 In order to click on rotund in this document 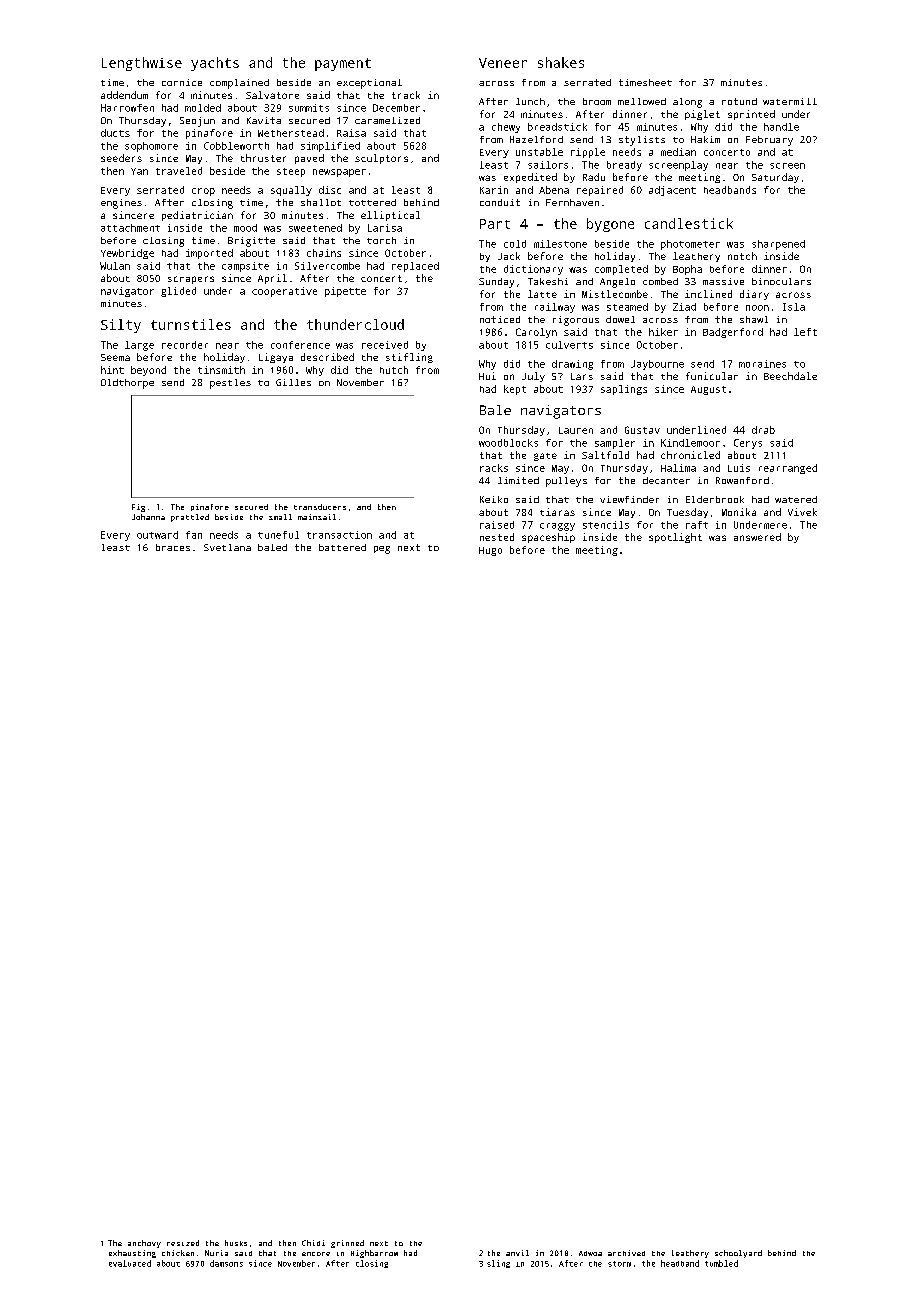, I will do `click(739, 101)`.
